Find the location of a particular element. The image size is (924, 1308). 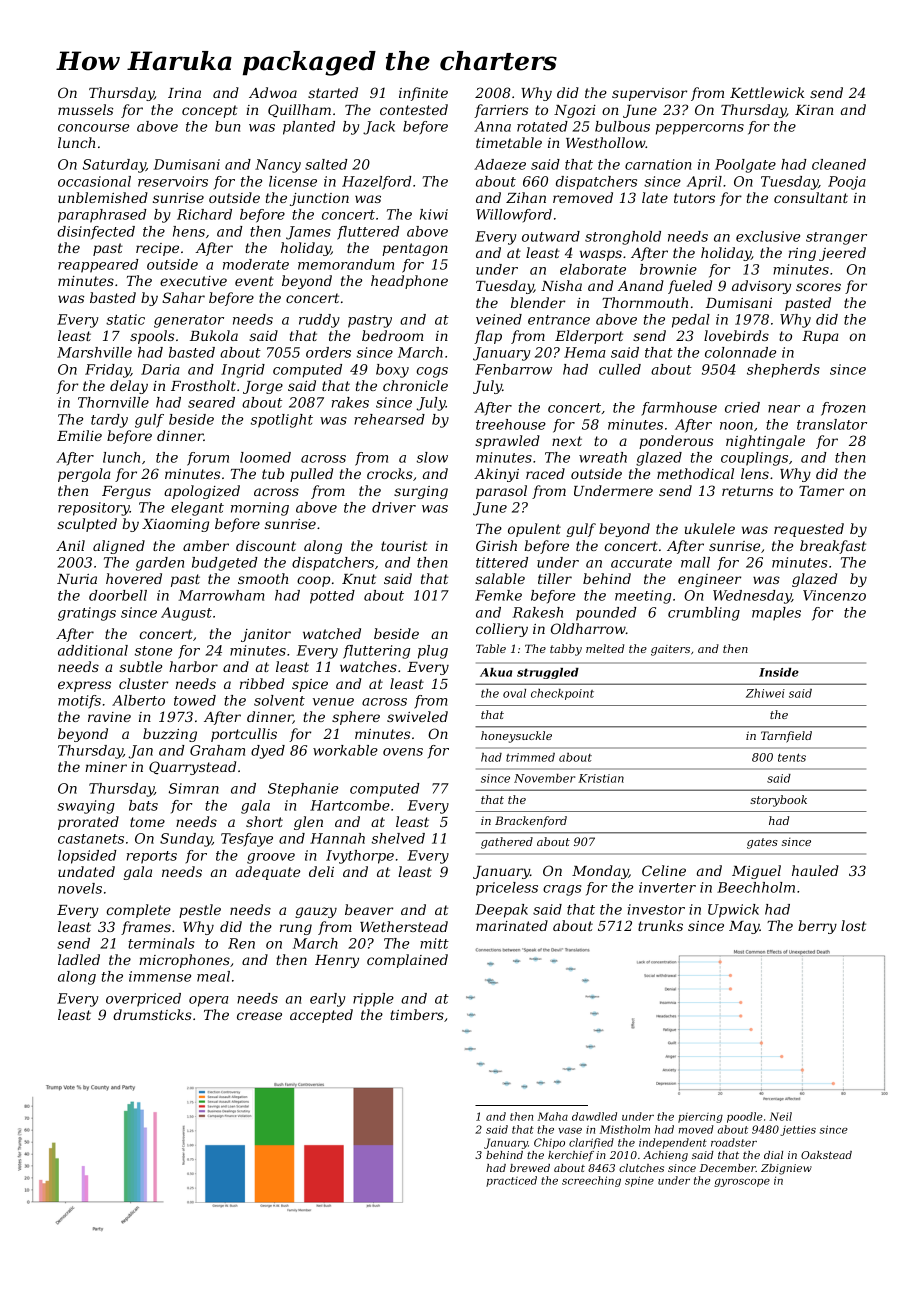

Emilie is located at coordinates (79, 435).
